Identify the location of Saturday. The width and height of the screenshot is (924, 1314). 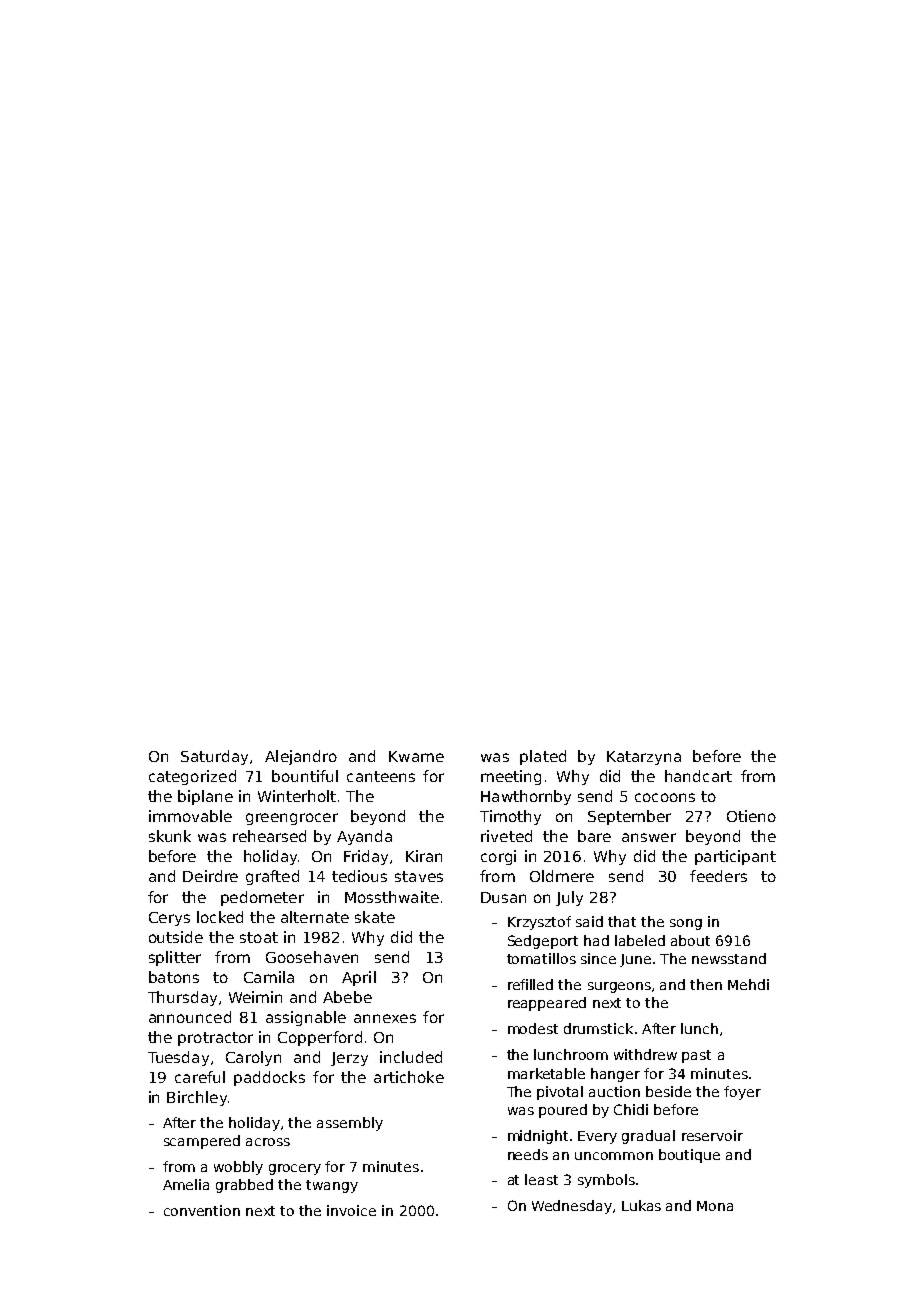
(214, 757).
